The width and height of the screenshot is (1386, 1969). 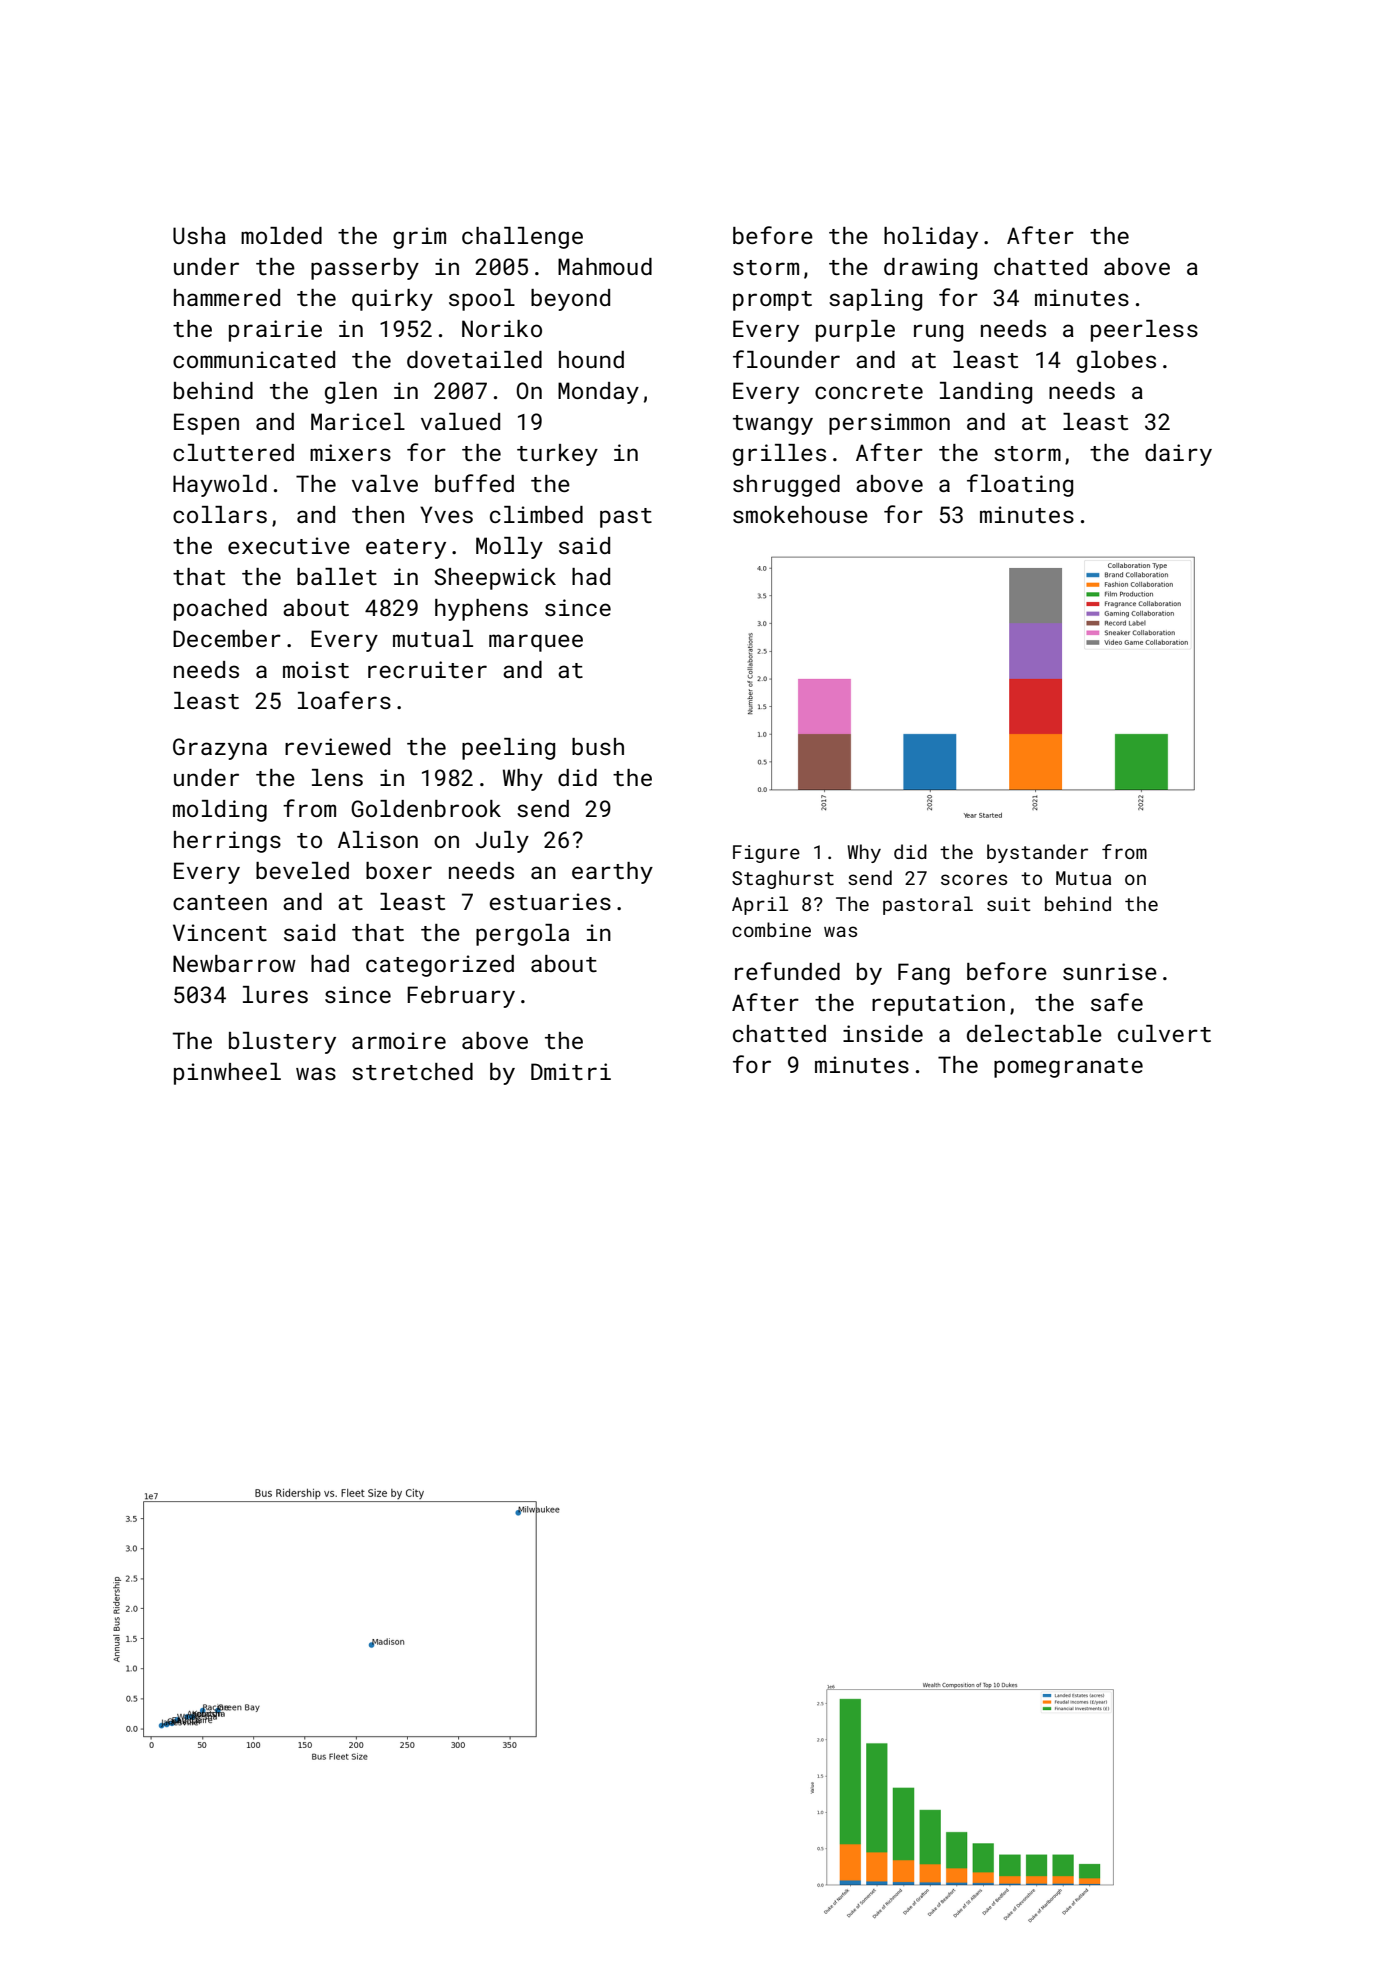 I want to click on eatery, so click(x=406, y=549).
